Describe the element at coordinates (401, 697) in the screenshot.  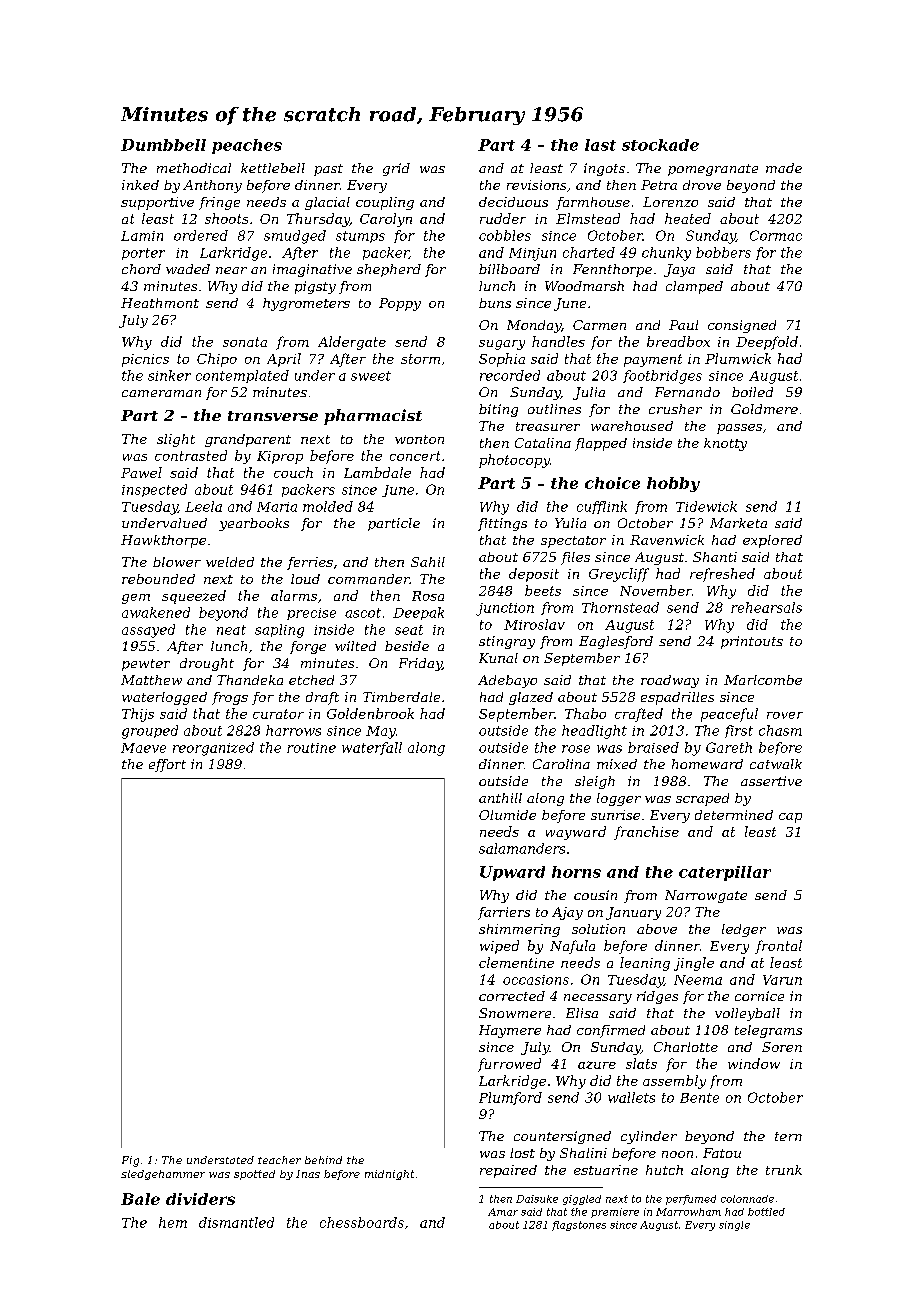
I see `Timberdale` at that location.
